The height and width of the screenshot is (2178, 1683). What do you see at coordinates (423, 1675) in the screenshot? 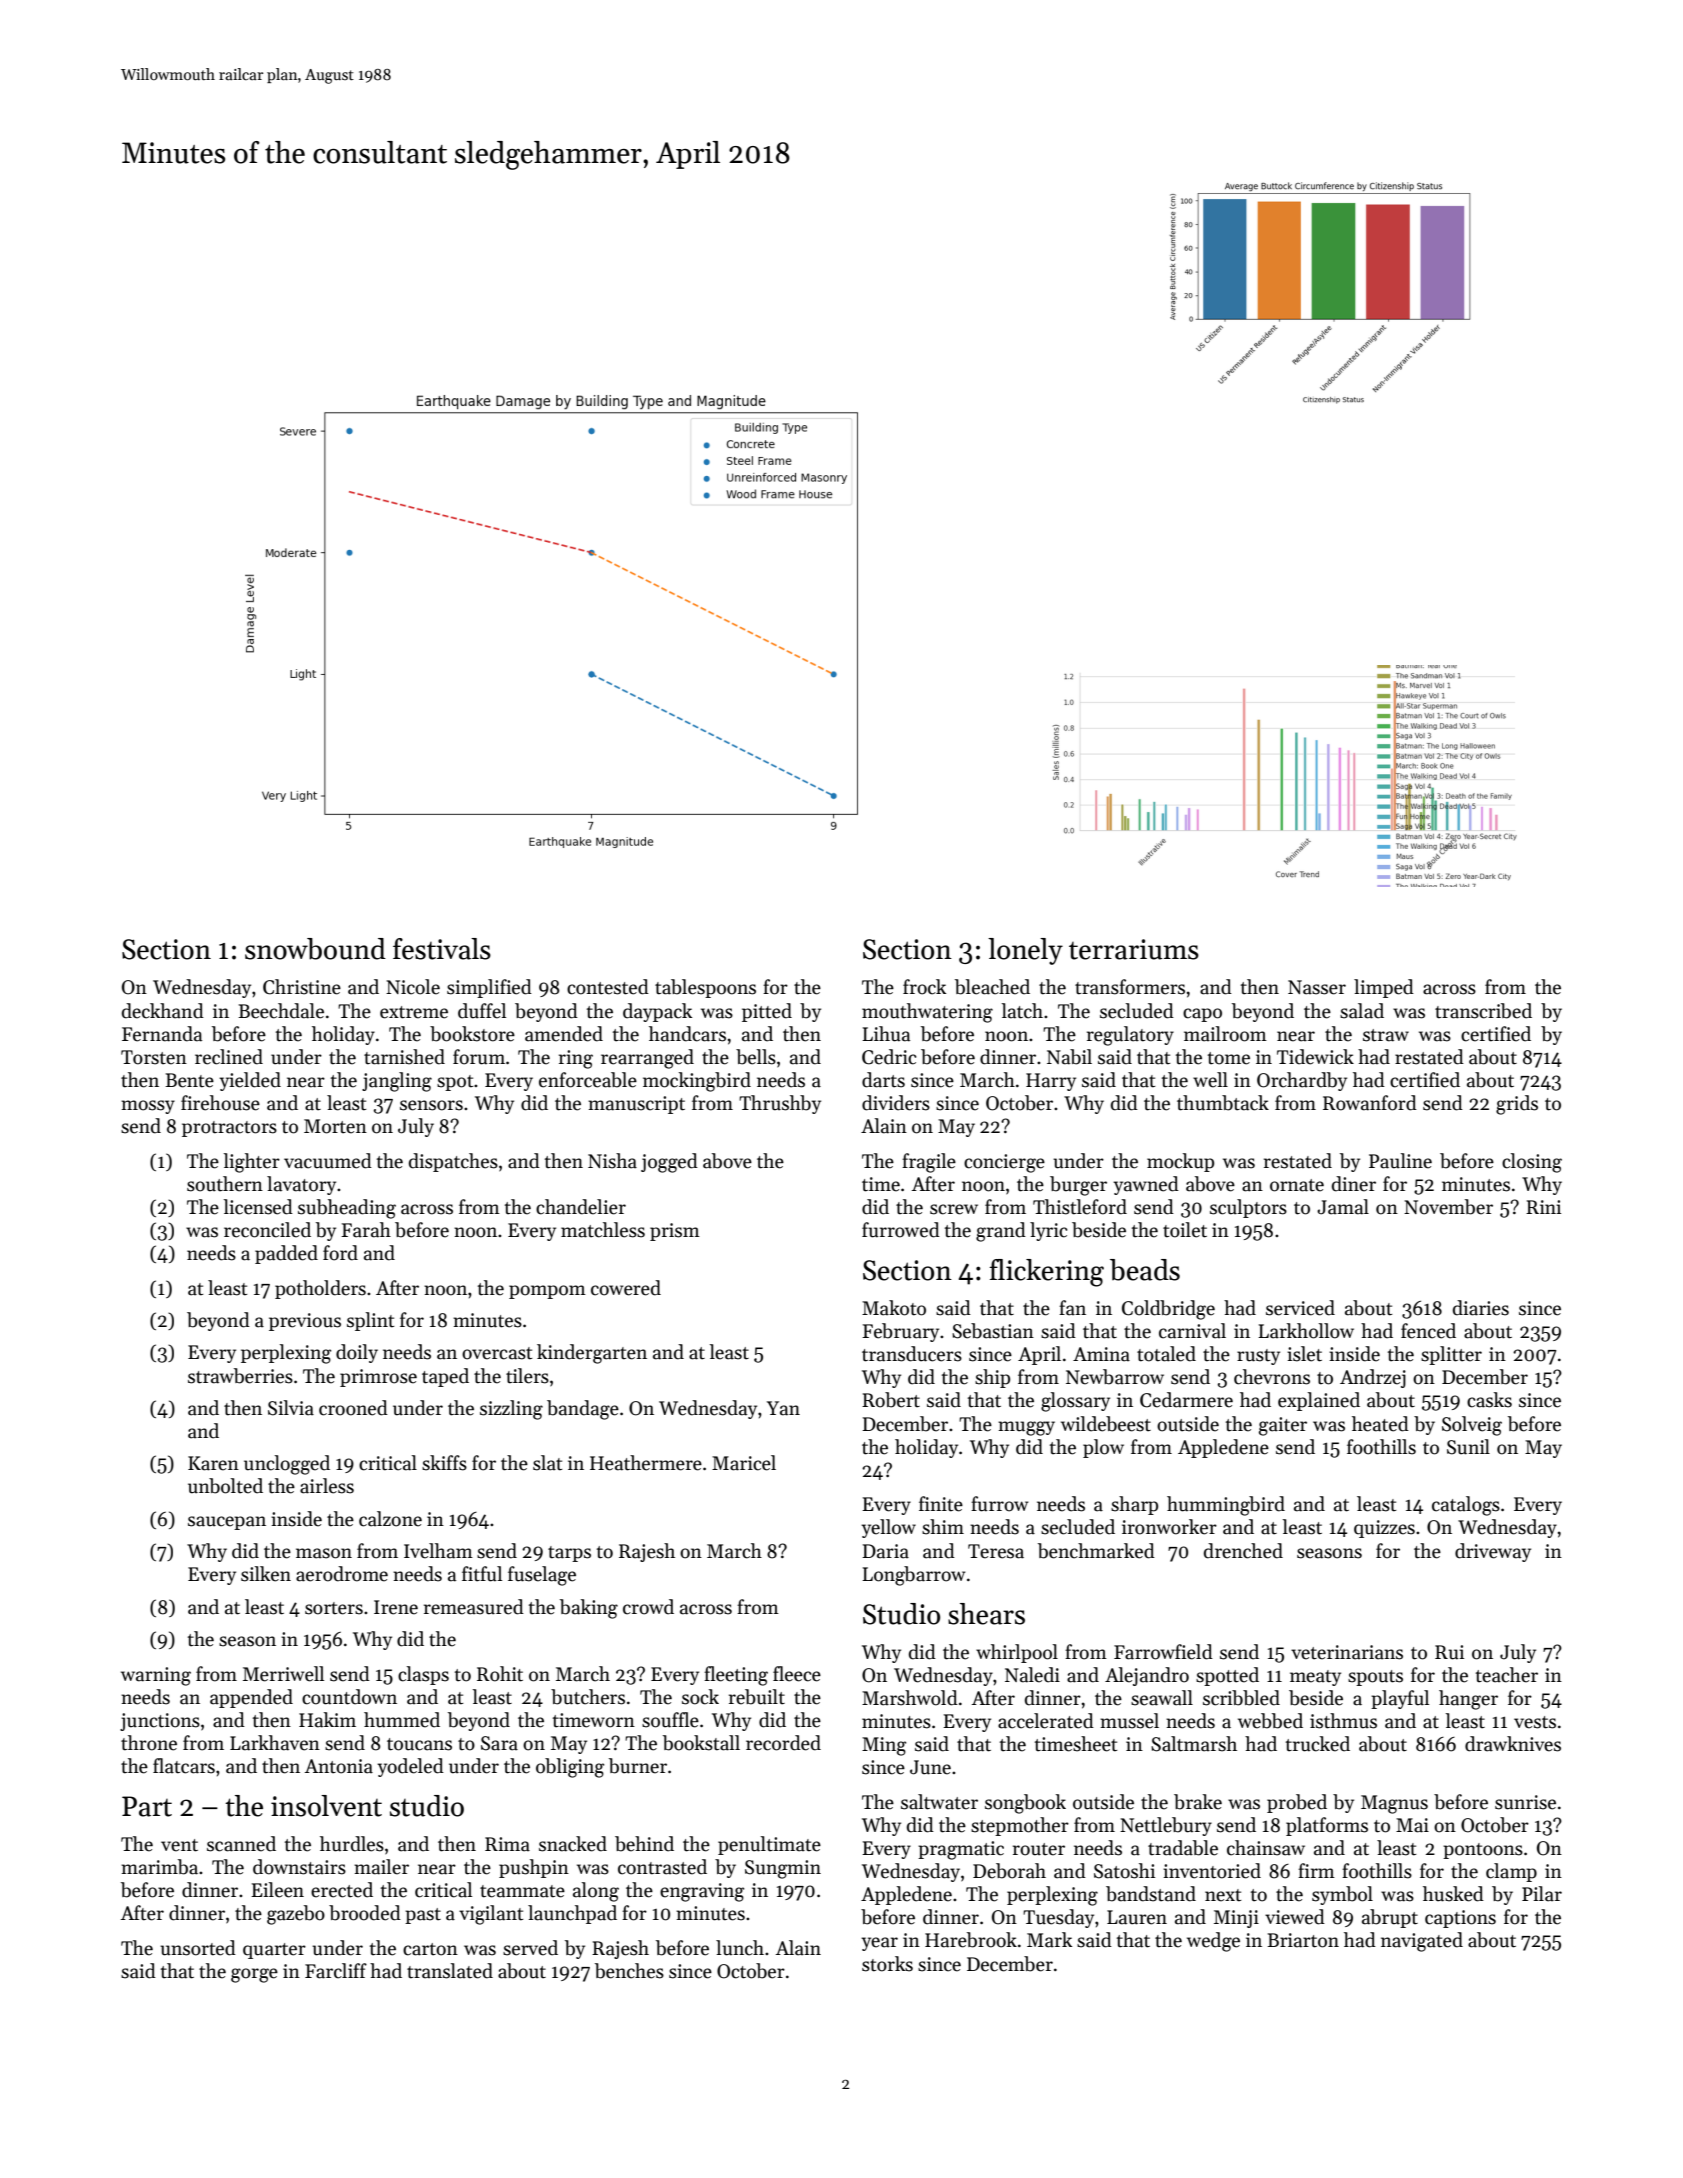
I see `clasps` at bounding box center [423, 1675].
